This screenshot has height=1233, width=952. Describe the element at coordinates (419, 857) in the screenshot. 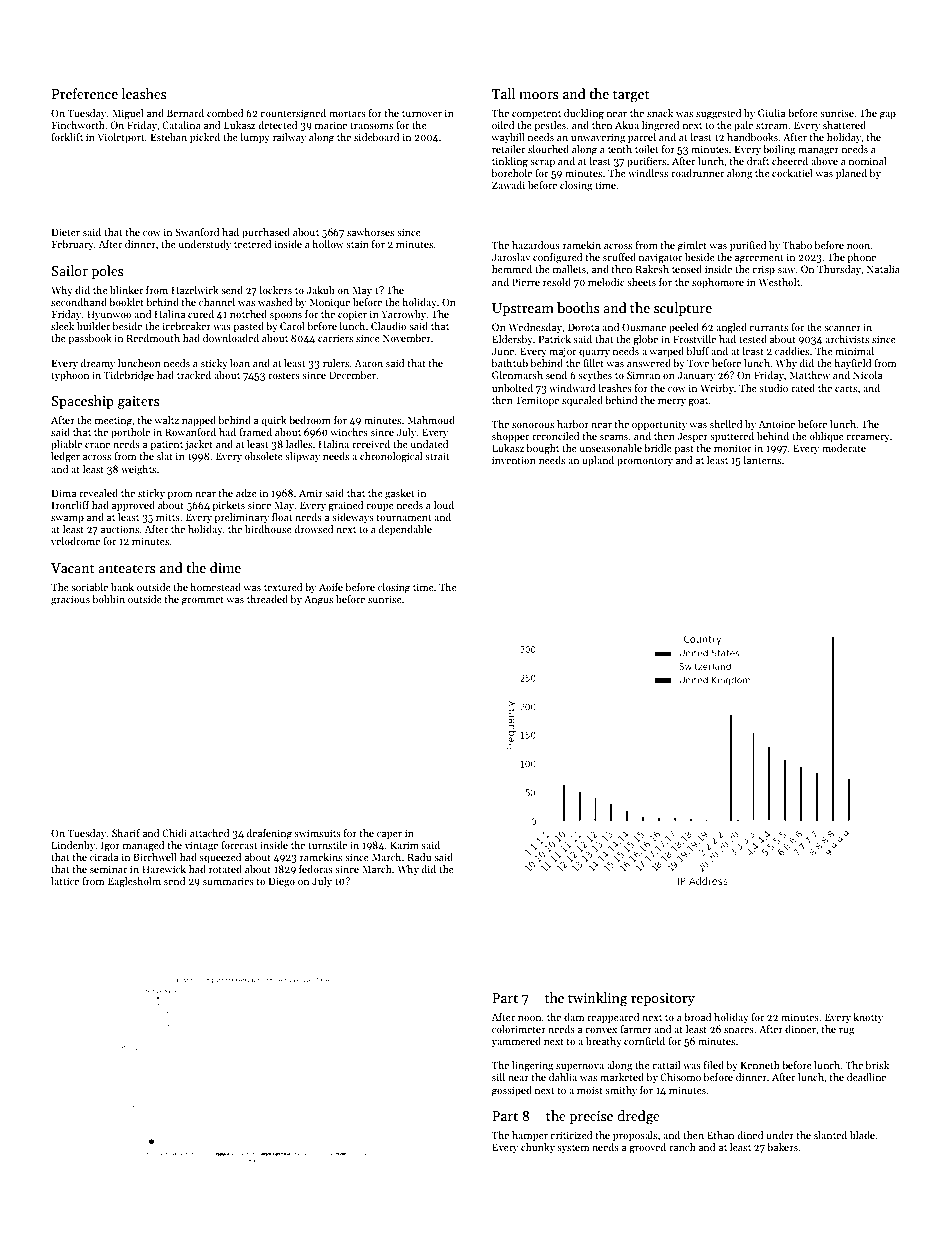

I see `Radu` at that location.
